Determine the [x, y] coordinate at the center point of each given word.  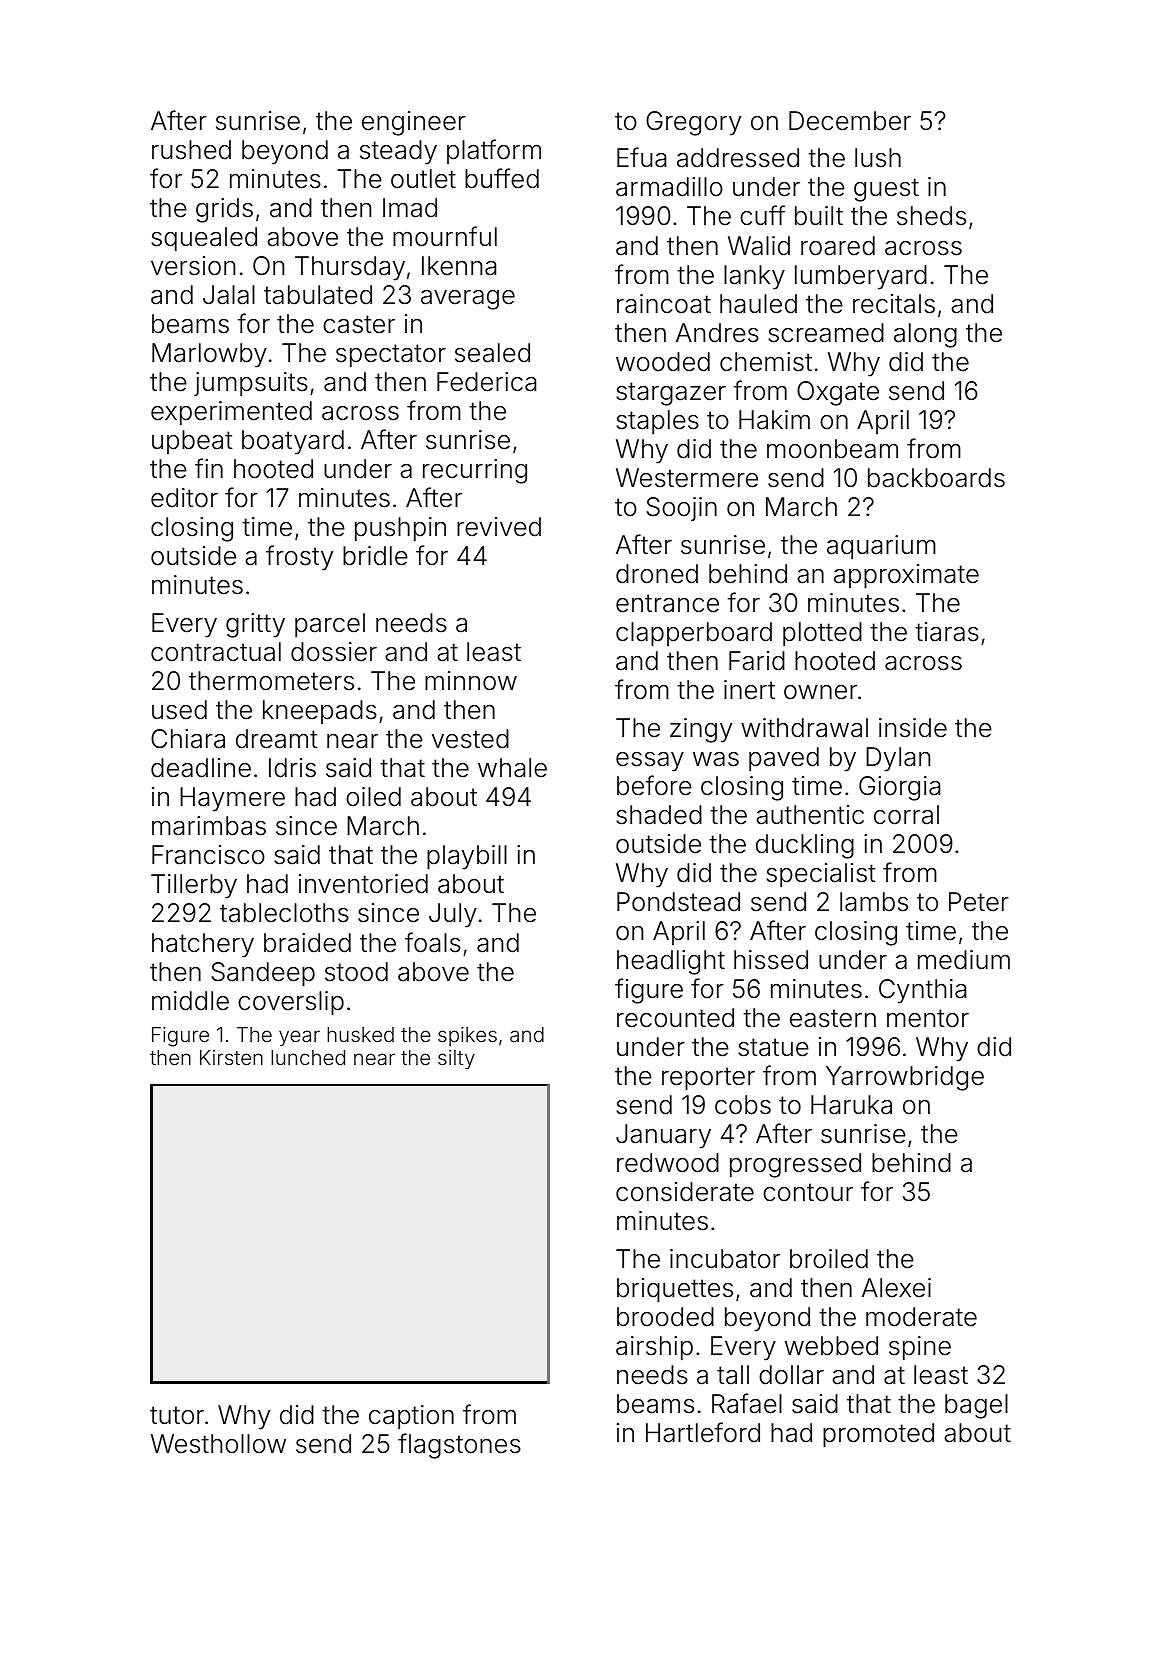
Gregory [693, 123]
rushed [191, 150]
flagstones [459, 1446]
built [819, 216]
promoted [878, 1435]
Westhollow [218, 1444]
